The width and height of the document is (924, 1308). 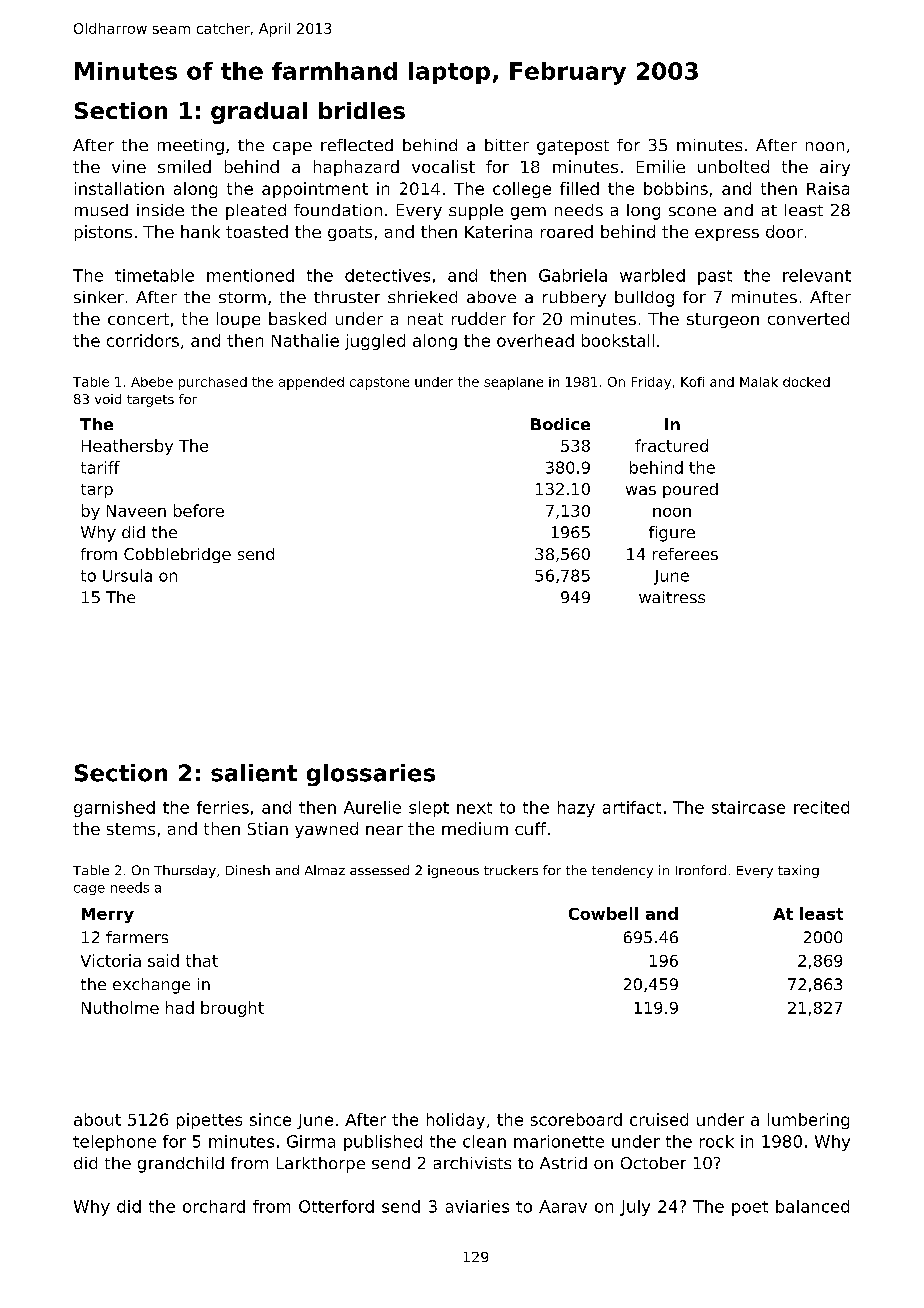 What do you see at coordinates (336, 1206) in the document?
I see `Otterford` at bounding box center [336, 1206].
